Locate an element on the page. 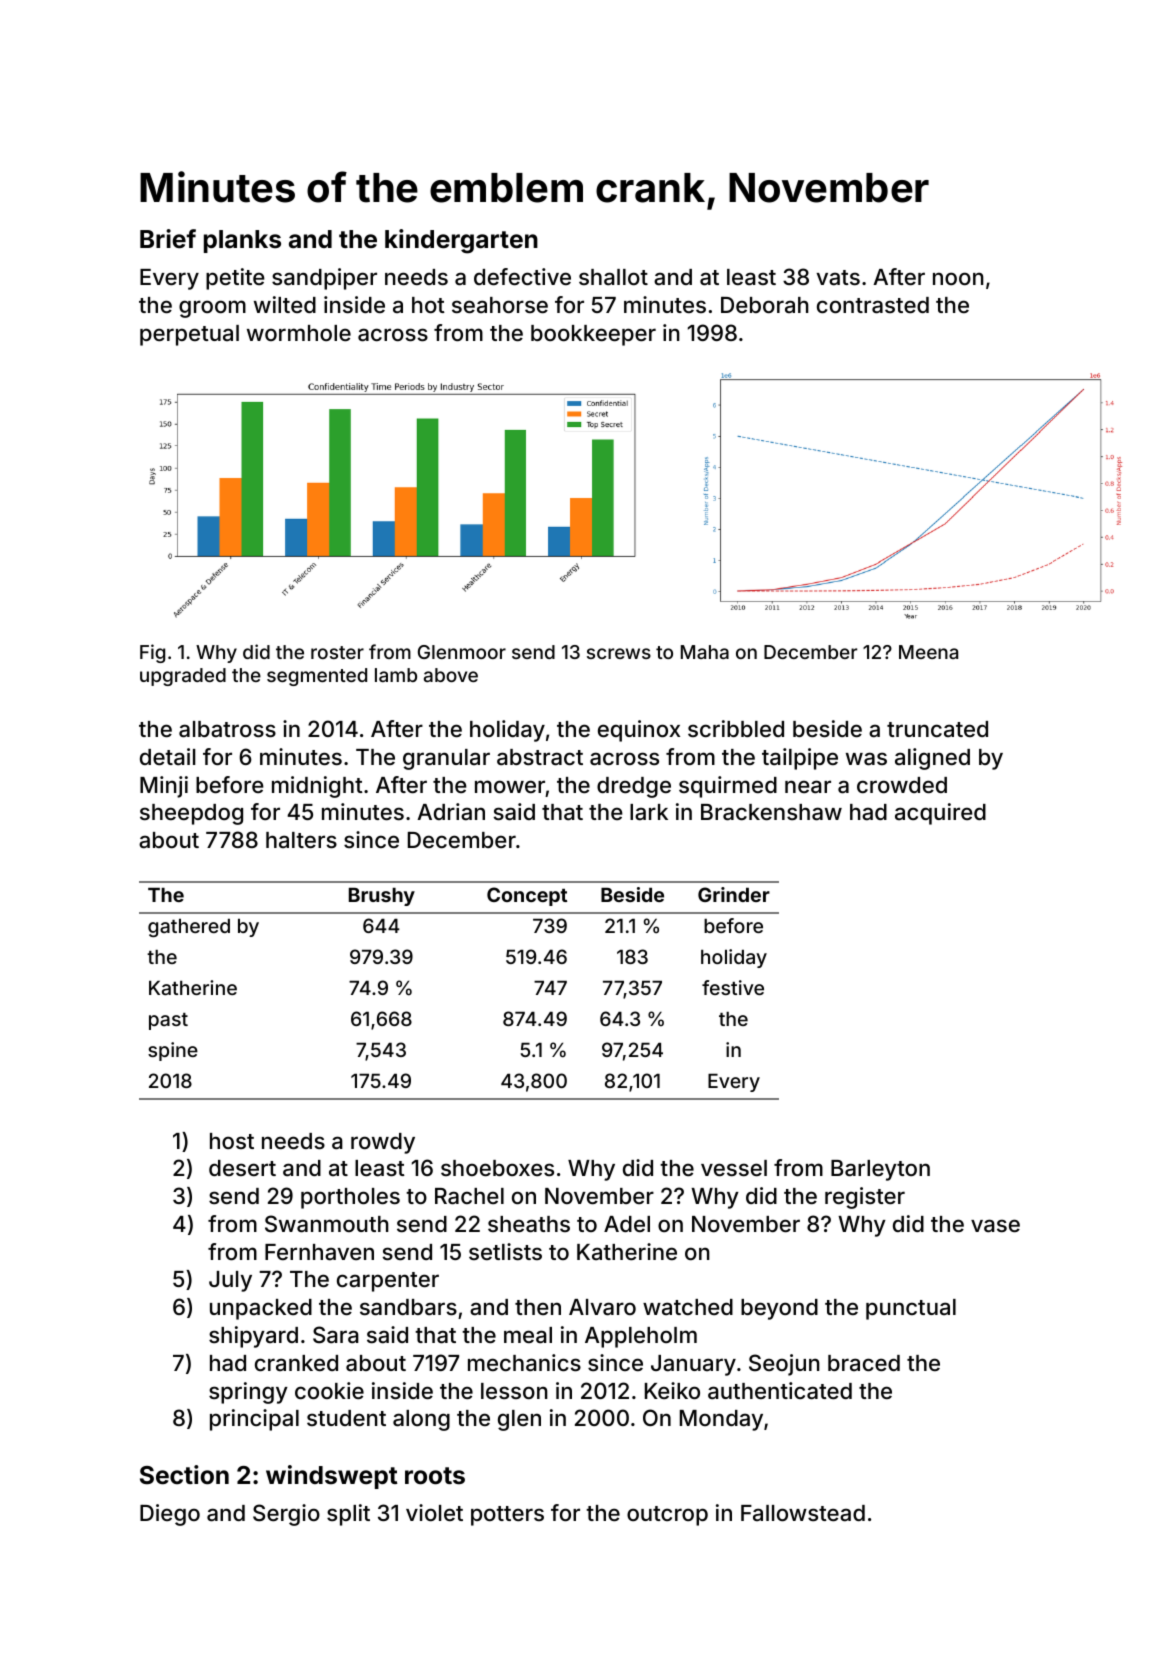  wormhole is located at coordinates (299, 333).
